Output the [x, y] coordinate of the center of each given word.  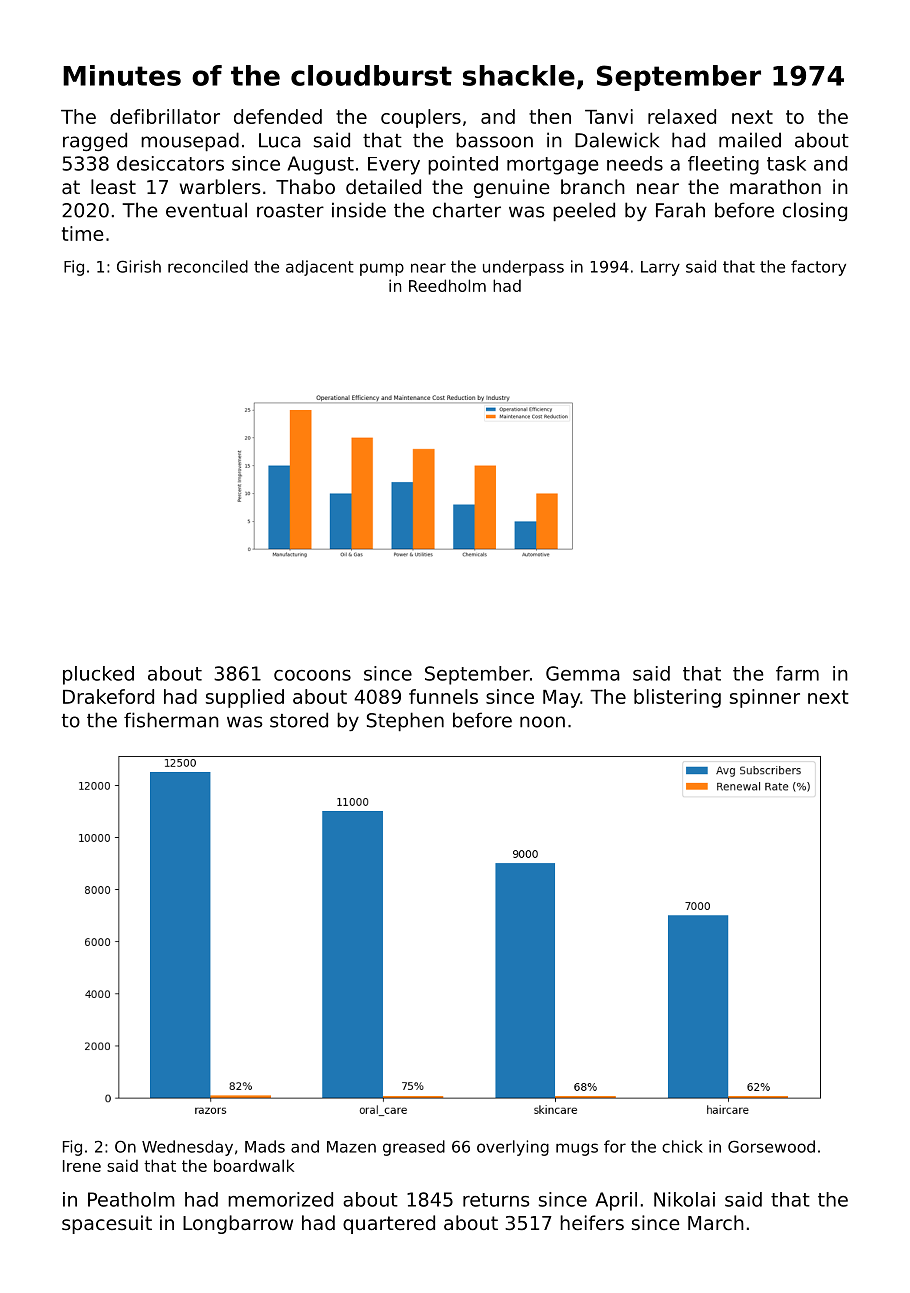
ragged [95, 141]
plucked [98, 675]
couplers [421, 118]
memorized [280, 1199]
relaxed [682, 116]
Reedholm [447, 285]
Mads [265, 1146]
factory [818, 268]
